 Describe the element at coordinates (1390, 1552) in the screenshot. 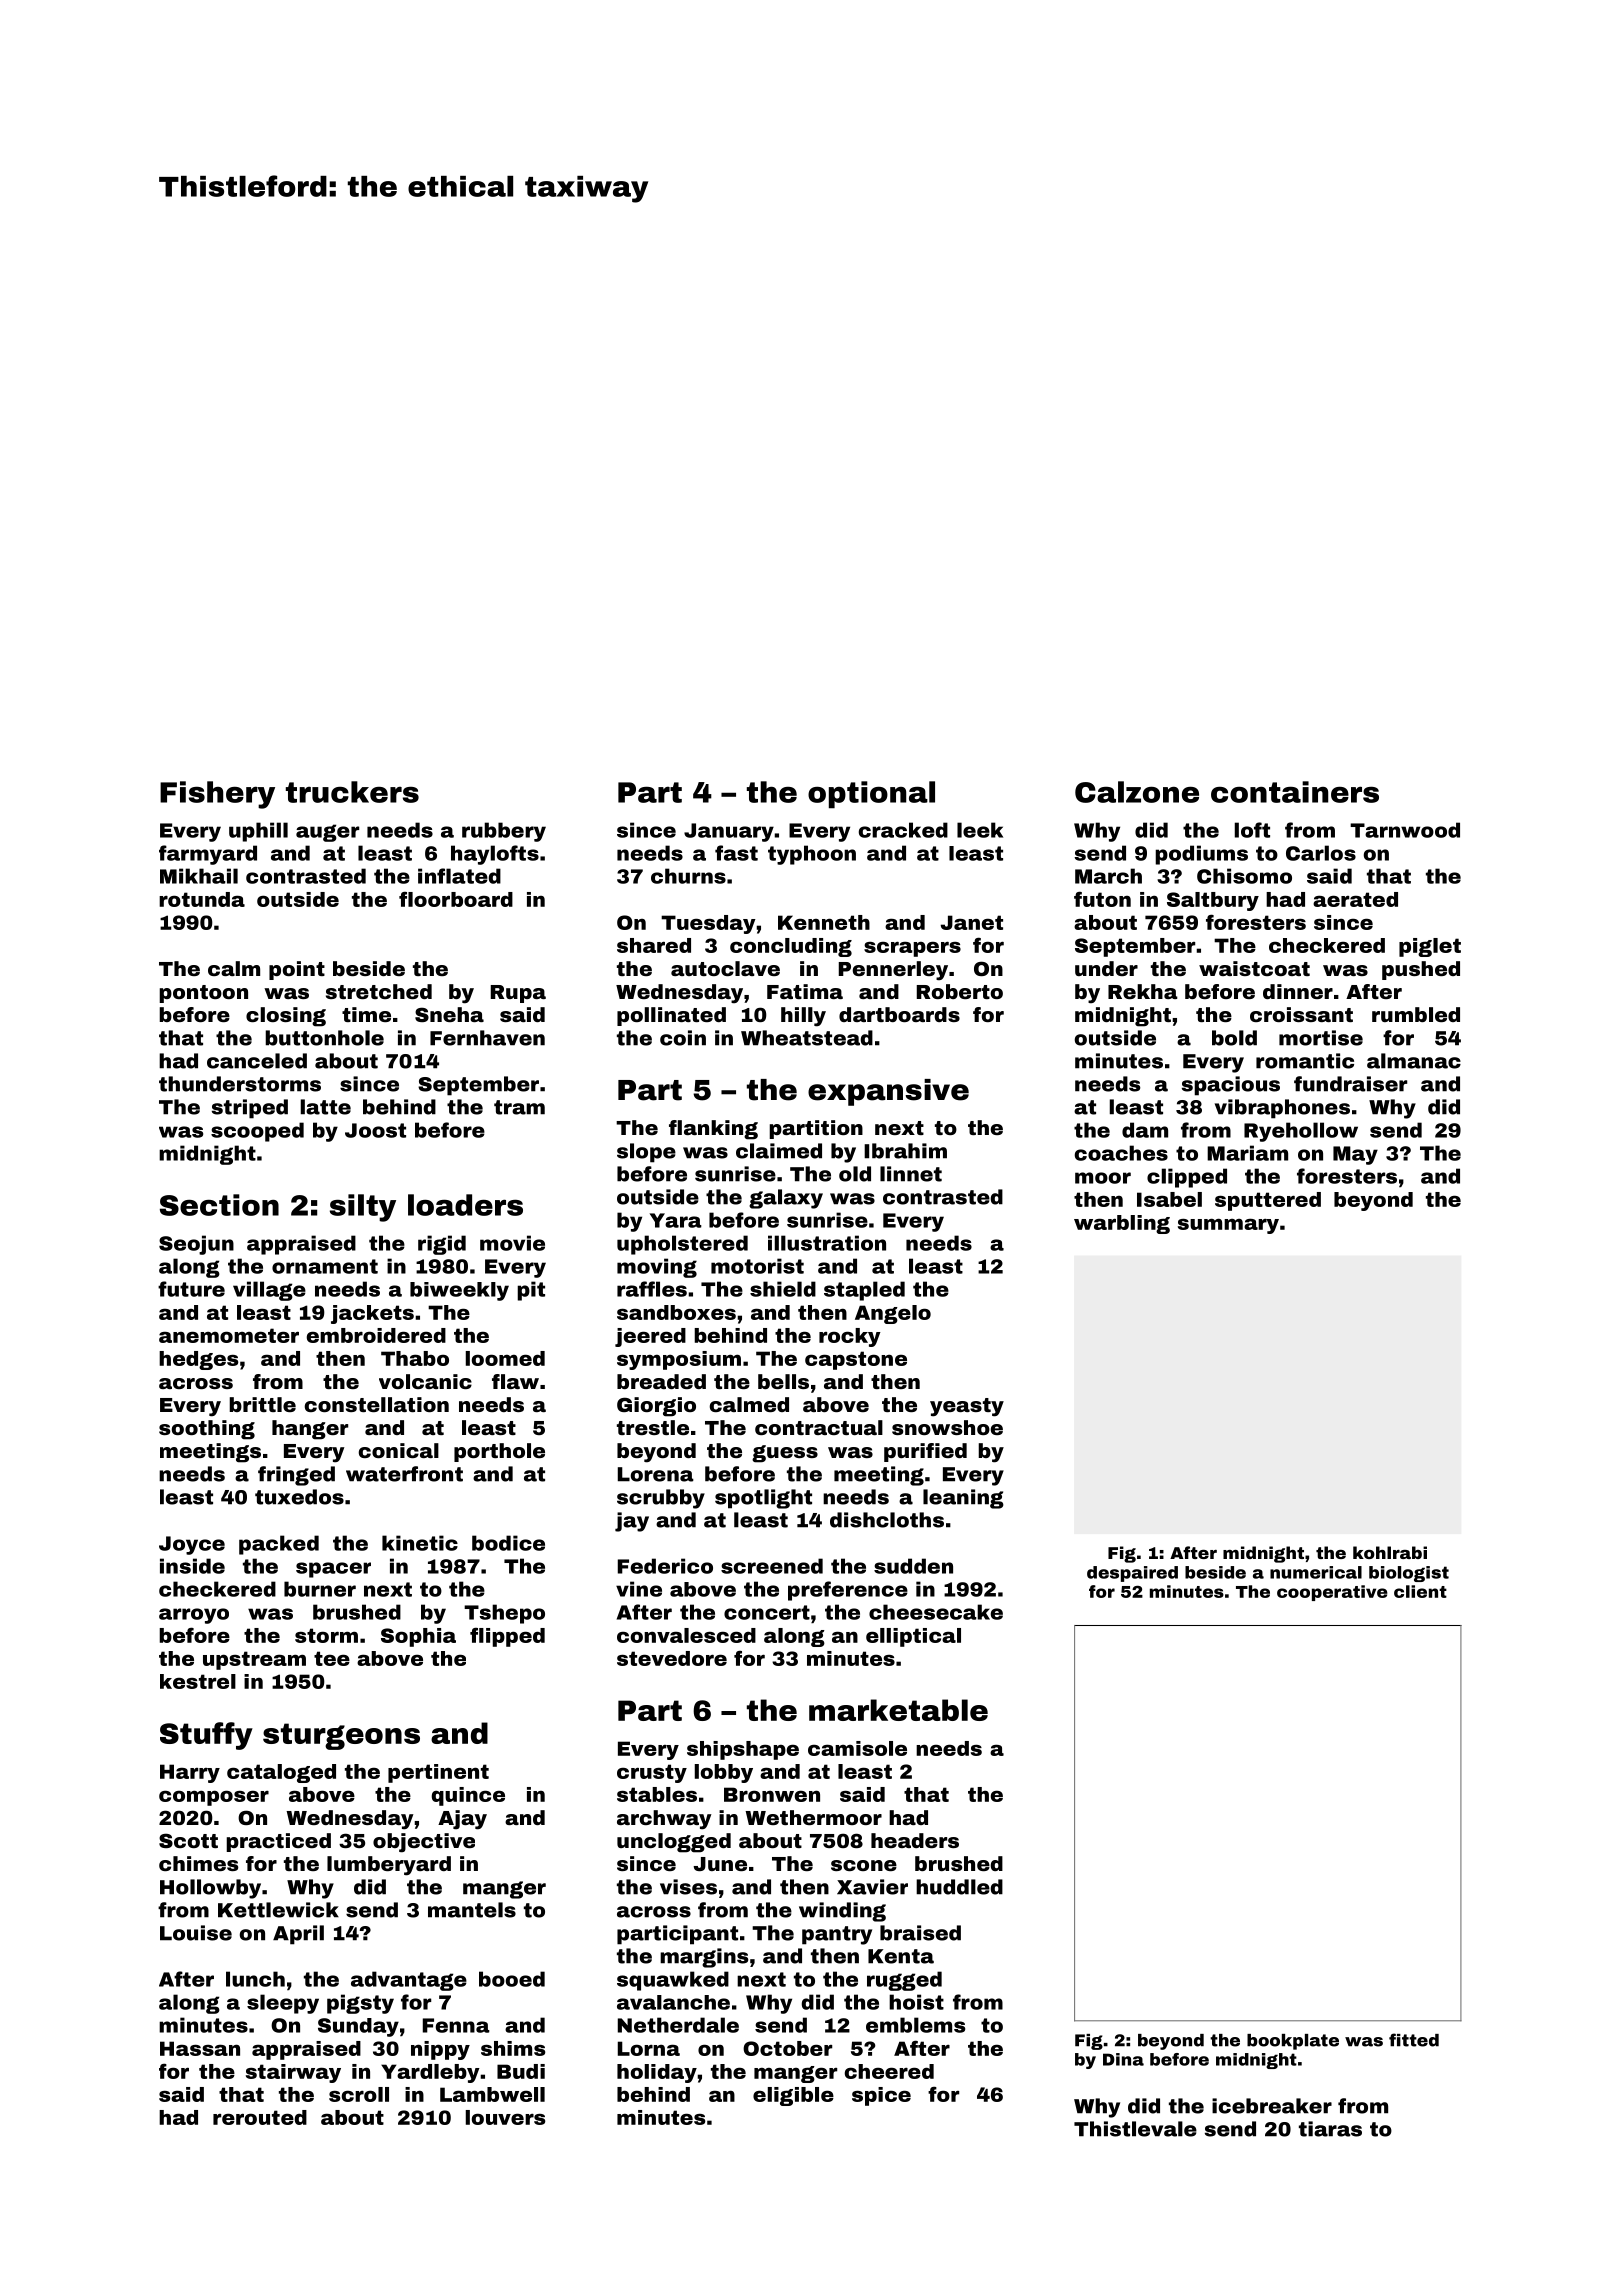

I see `kohlrabi` at that location.
